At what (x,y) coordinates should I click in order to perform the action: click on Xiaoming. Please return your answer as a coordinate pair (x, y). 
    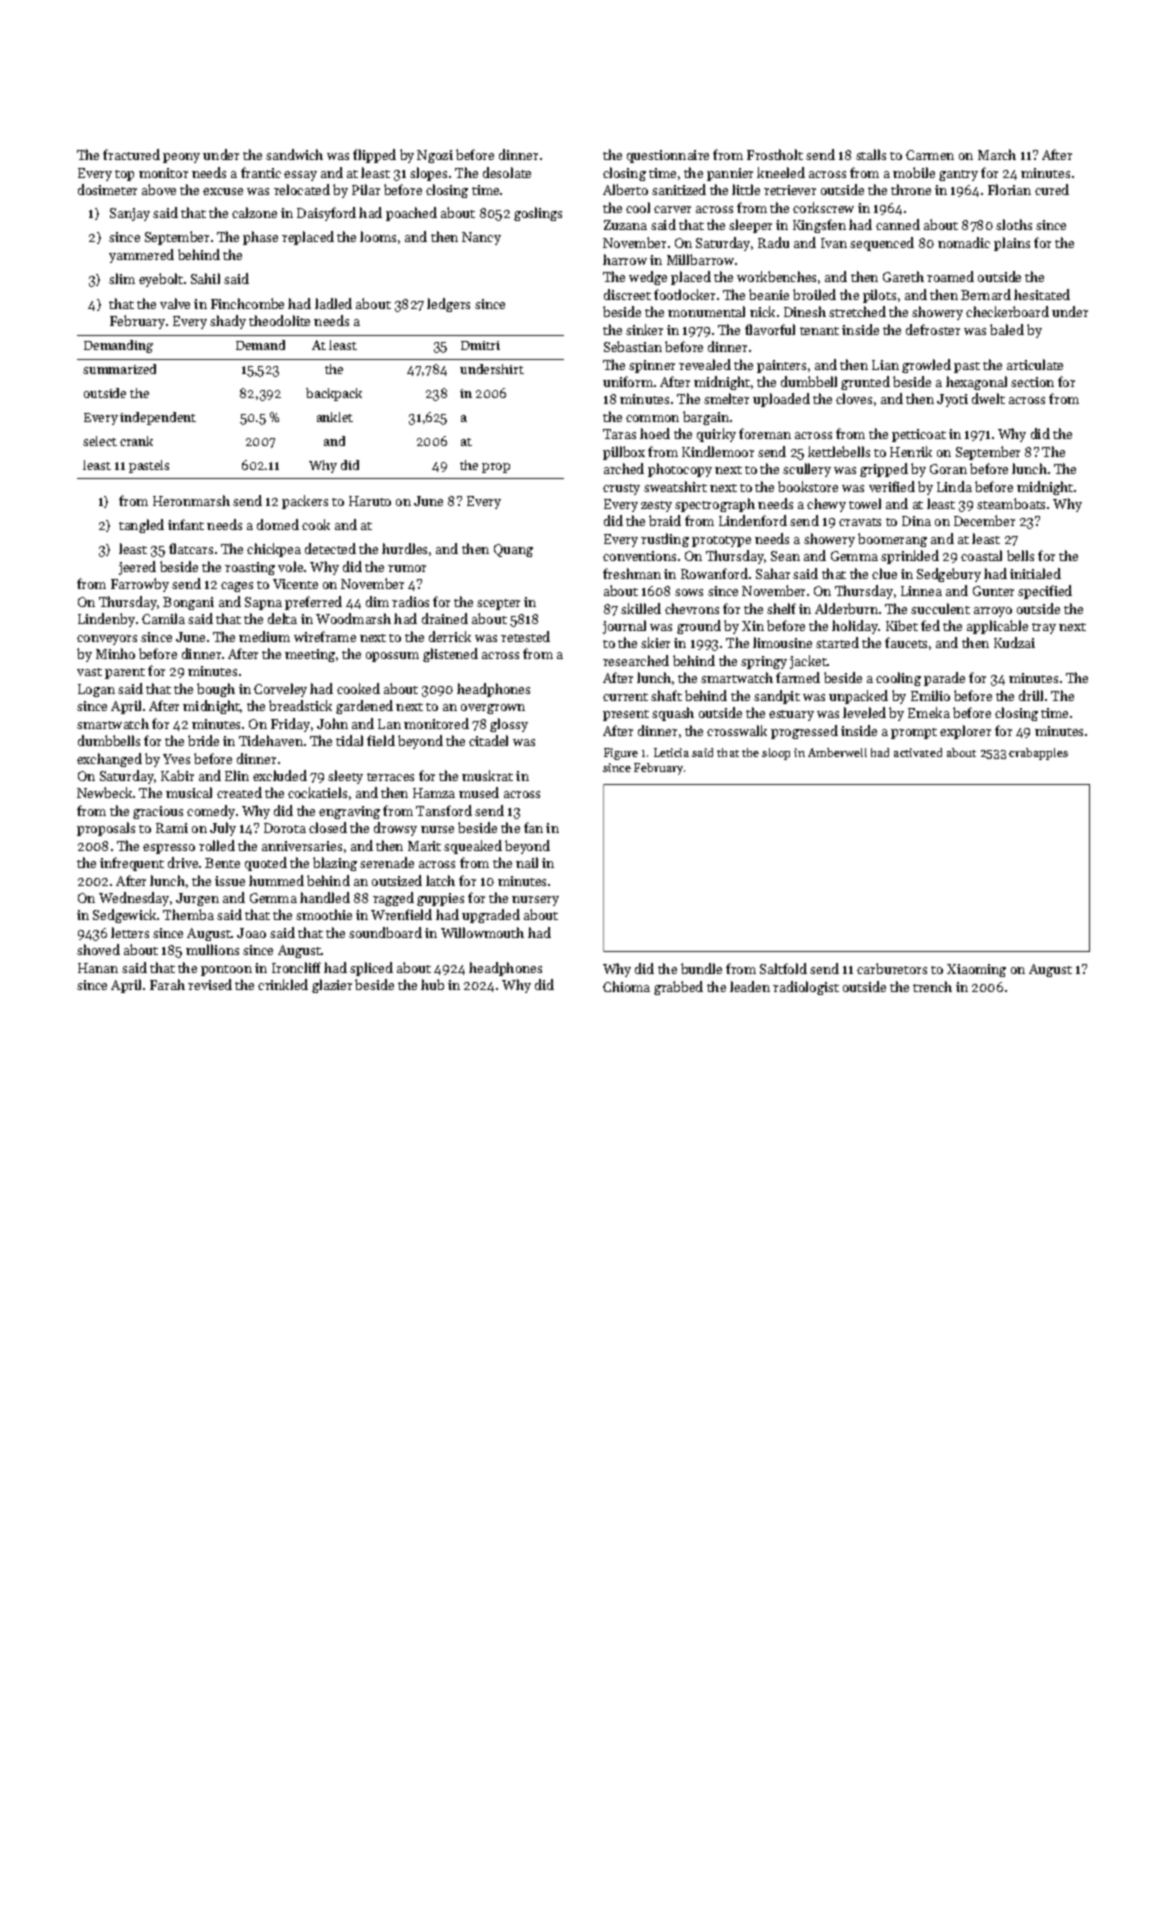
    Looking at the image, I should click on (976, 970).
